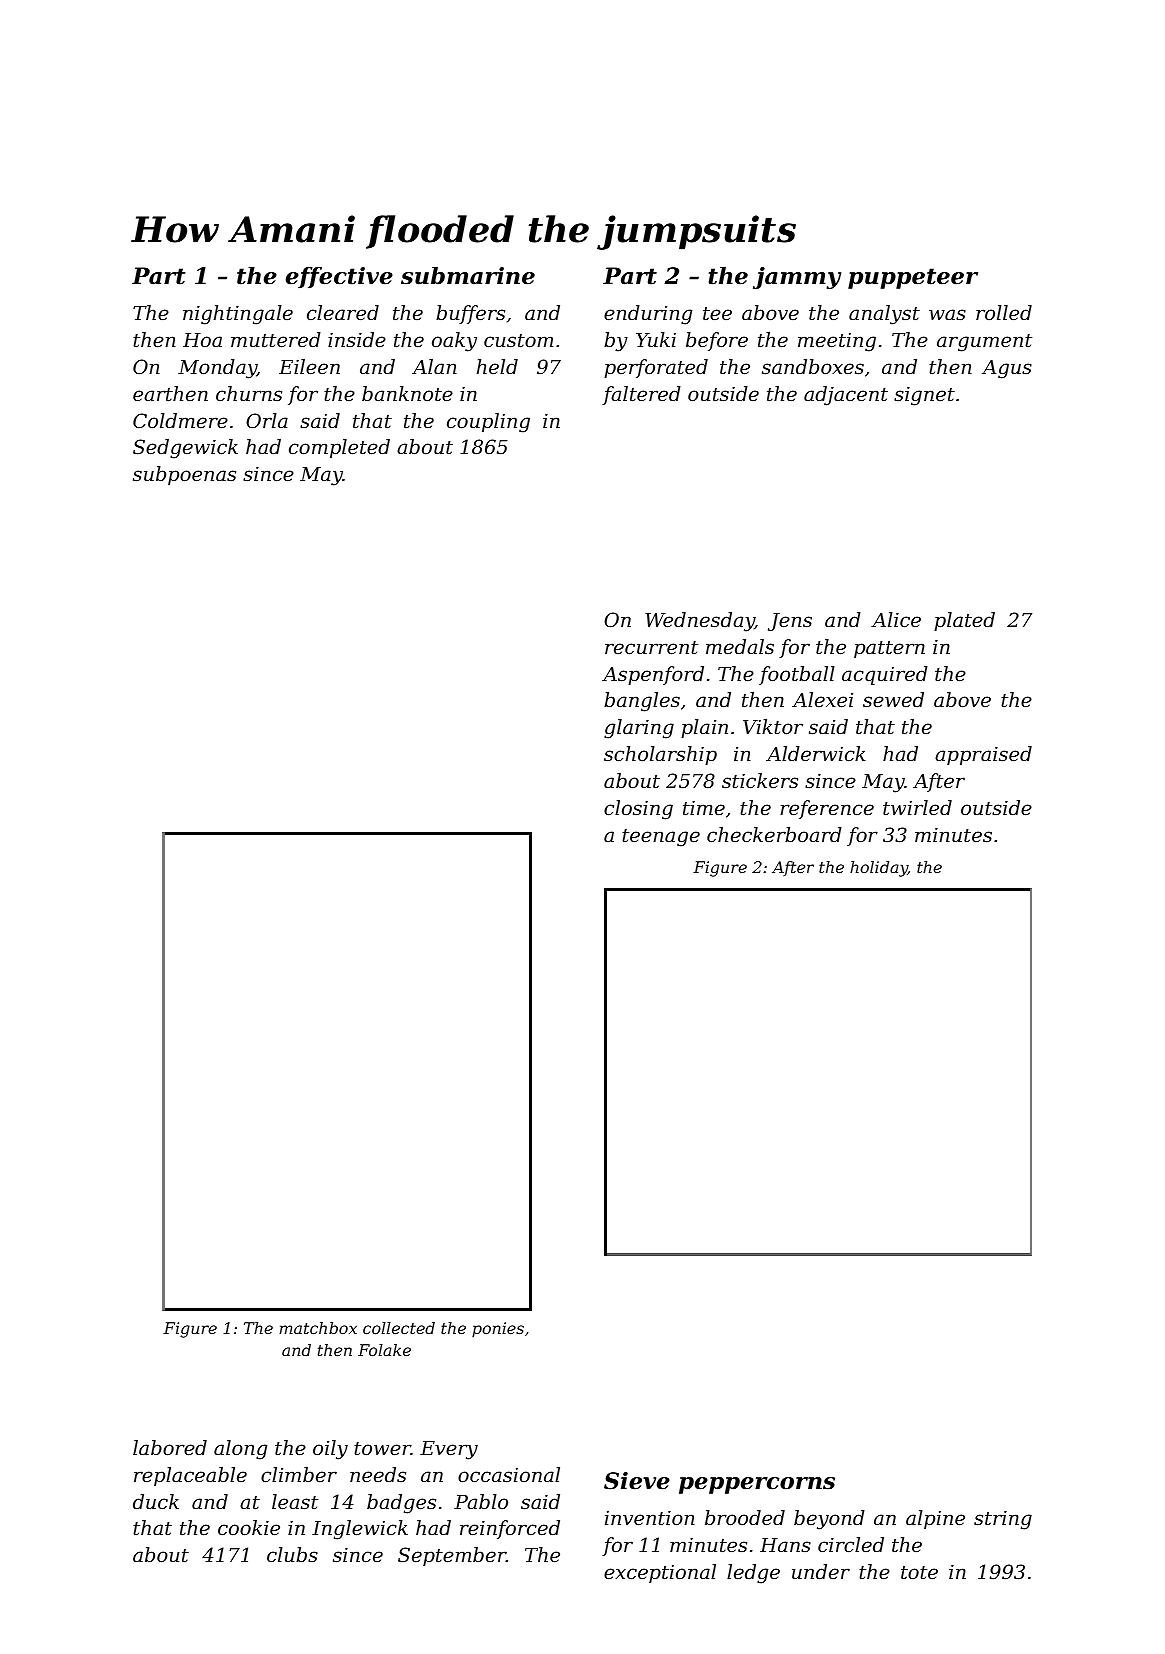  What do you see at coordinates (202, 340) in the screenshot?
I see `Hoa` at bounding box center [202, 340].
